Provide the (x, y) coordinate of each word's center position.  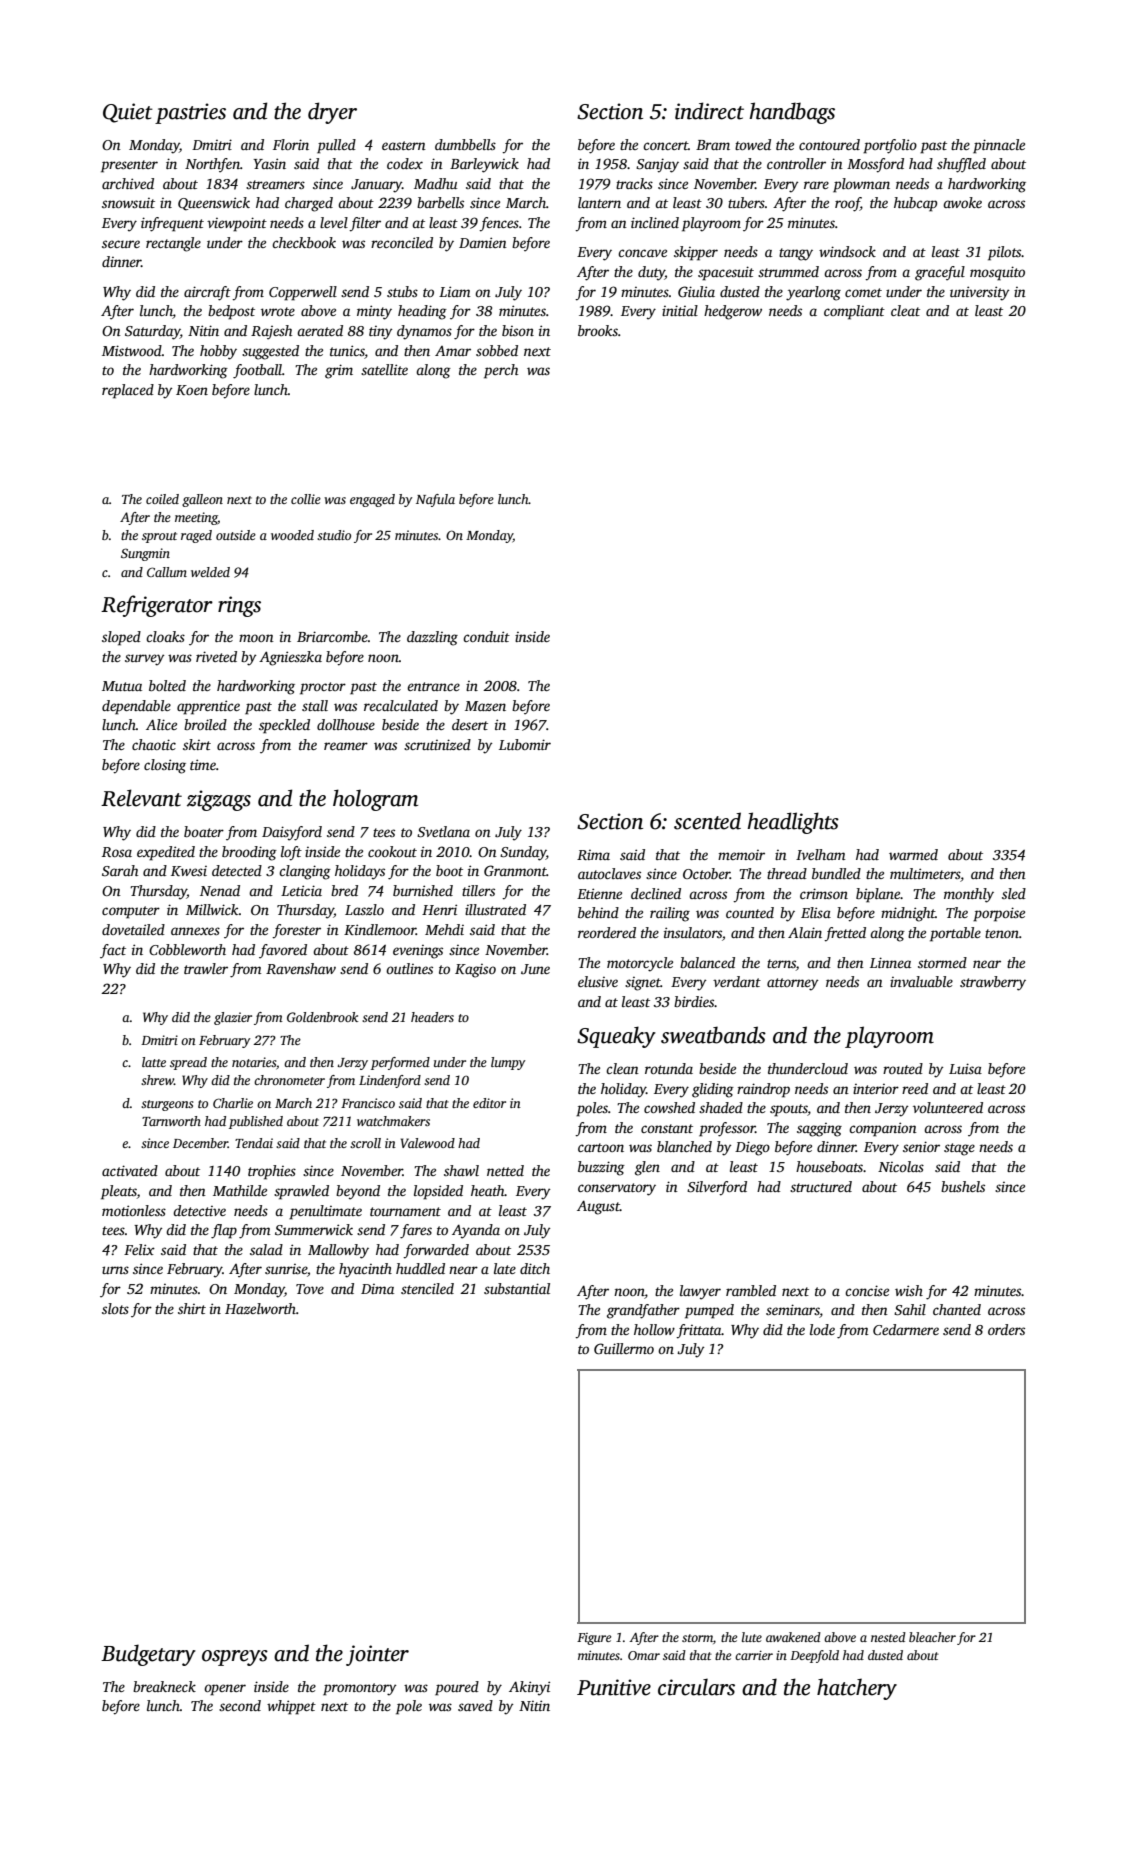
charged (309, 204)
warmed (913, 854)
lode (822, 1329)
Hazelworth (260, 1308)
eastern (404, 145)
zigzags (219, 800)
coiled (162, 499)
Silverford (717, 1188)
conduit (486, 636)
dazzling (432, 638)
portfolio (890, 146)
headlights (793, 823)
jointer (377, 1655)
